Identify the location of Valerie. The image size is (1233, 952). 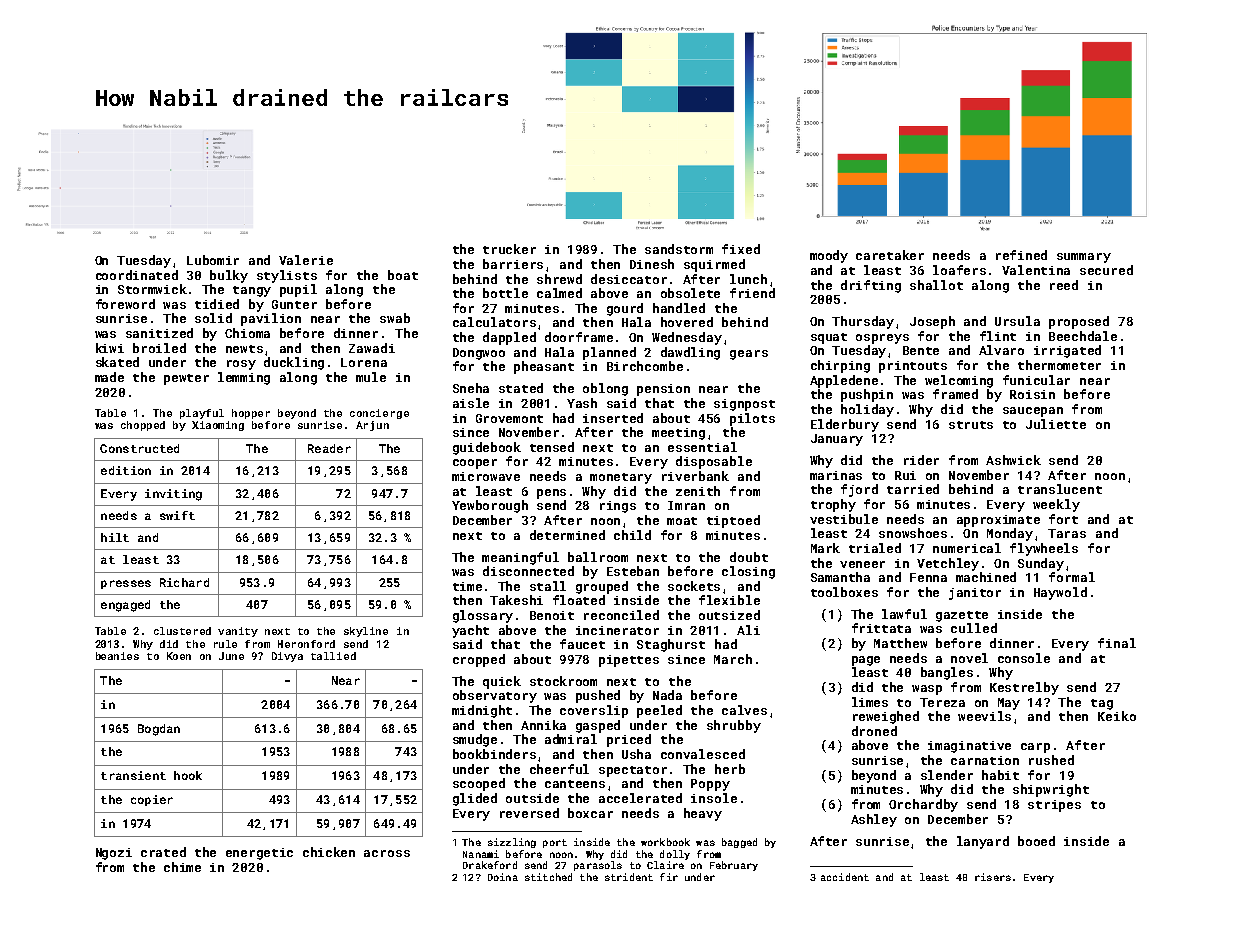
(306, 260).
